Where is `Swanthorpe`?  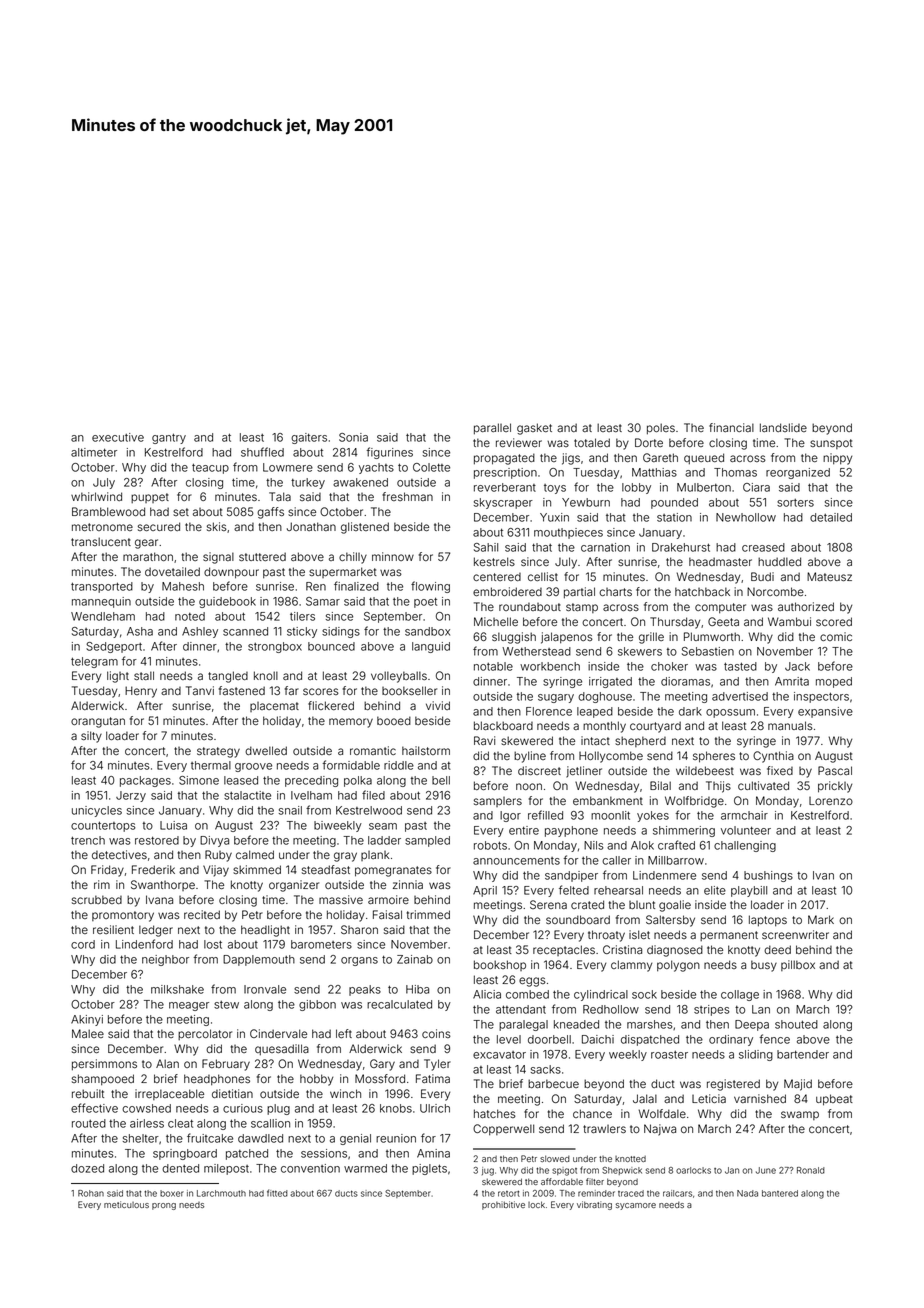 Swanthorpe is located at coordinates (163, 885).
